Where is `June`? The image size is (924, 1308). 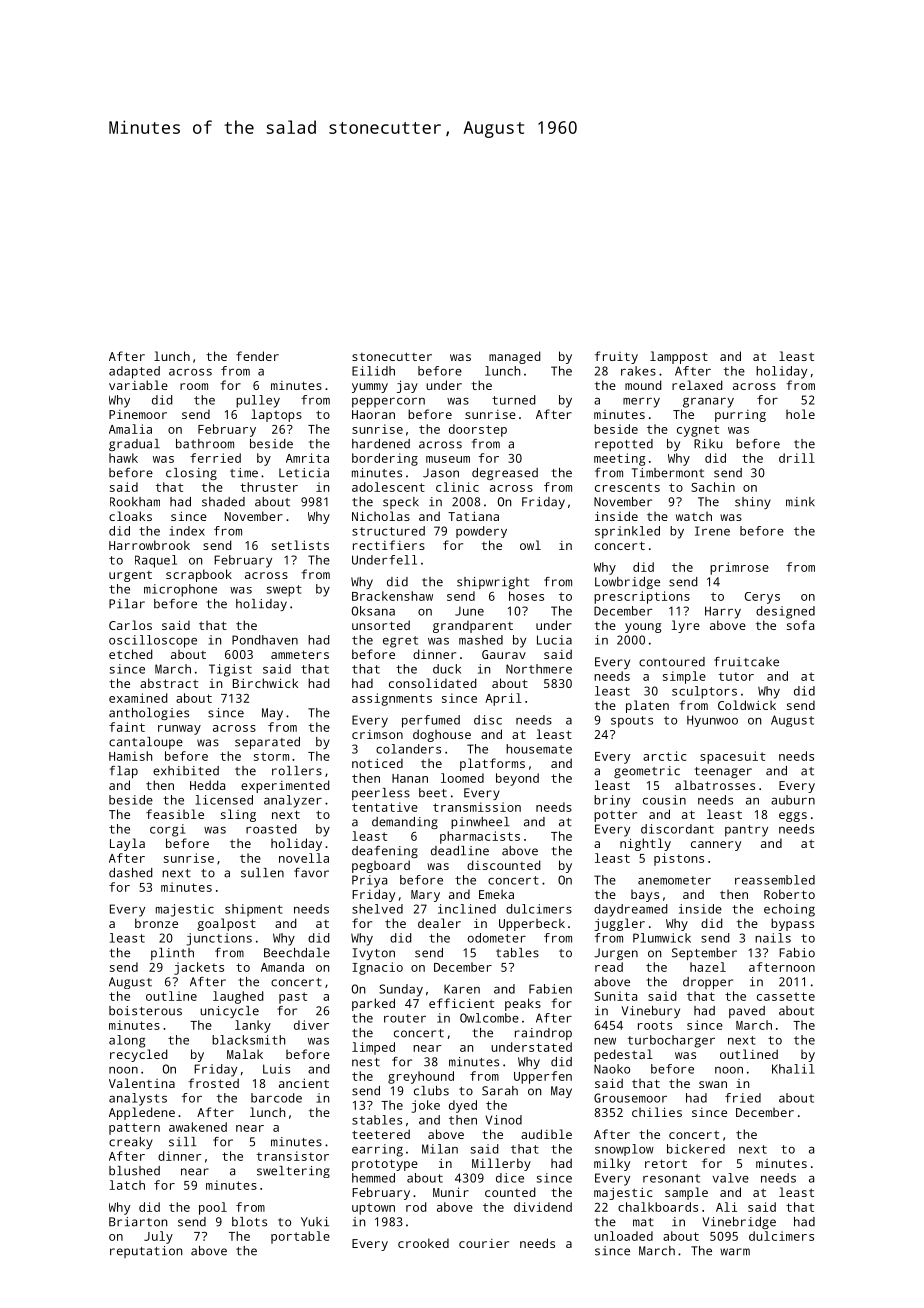 June is located at coordinates (469, 611).
